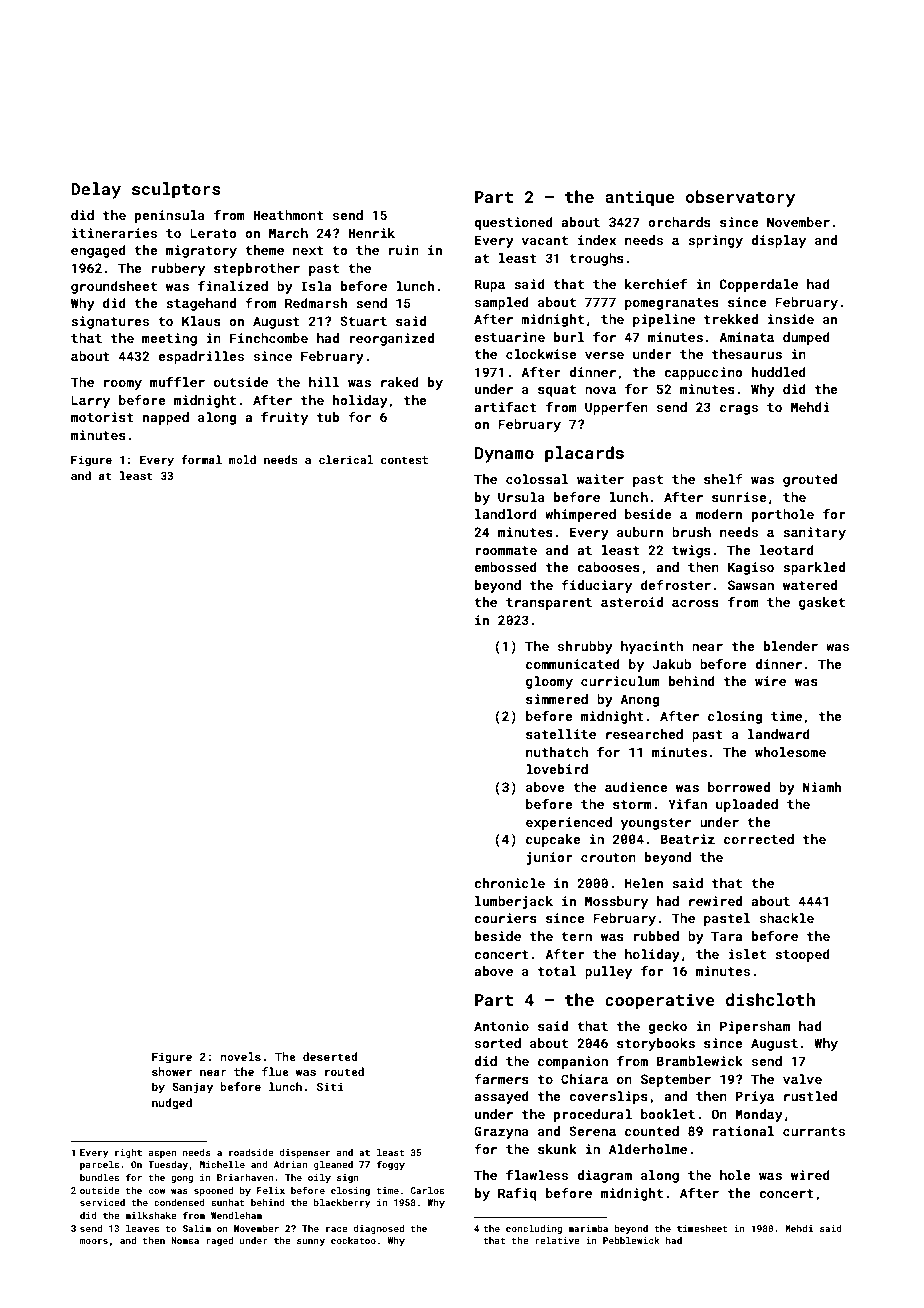  Describe the element at coordinates (740, 198) in the screenshot. I see `observatory` at that location.
